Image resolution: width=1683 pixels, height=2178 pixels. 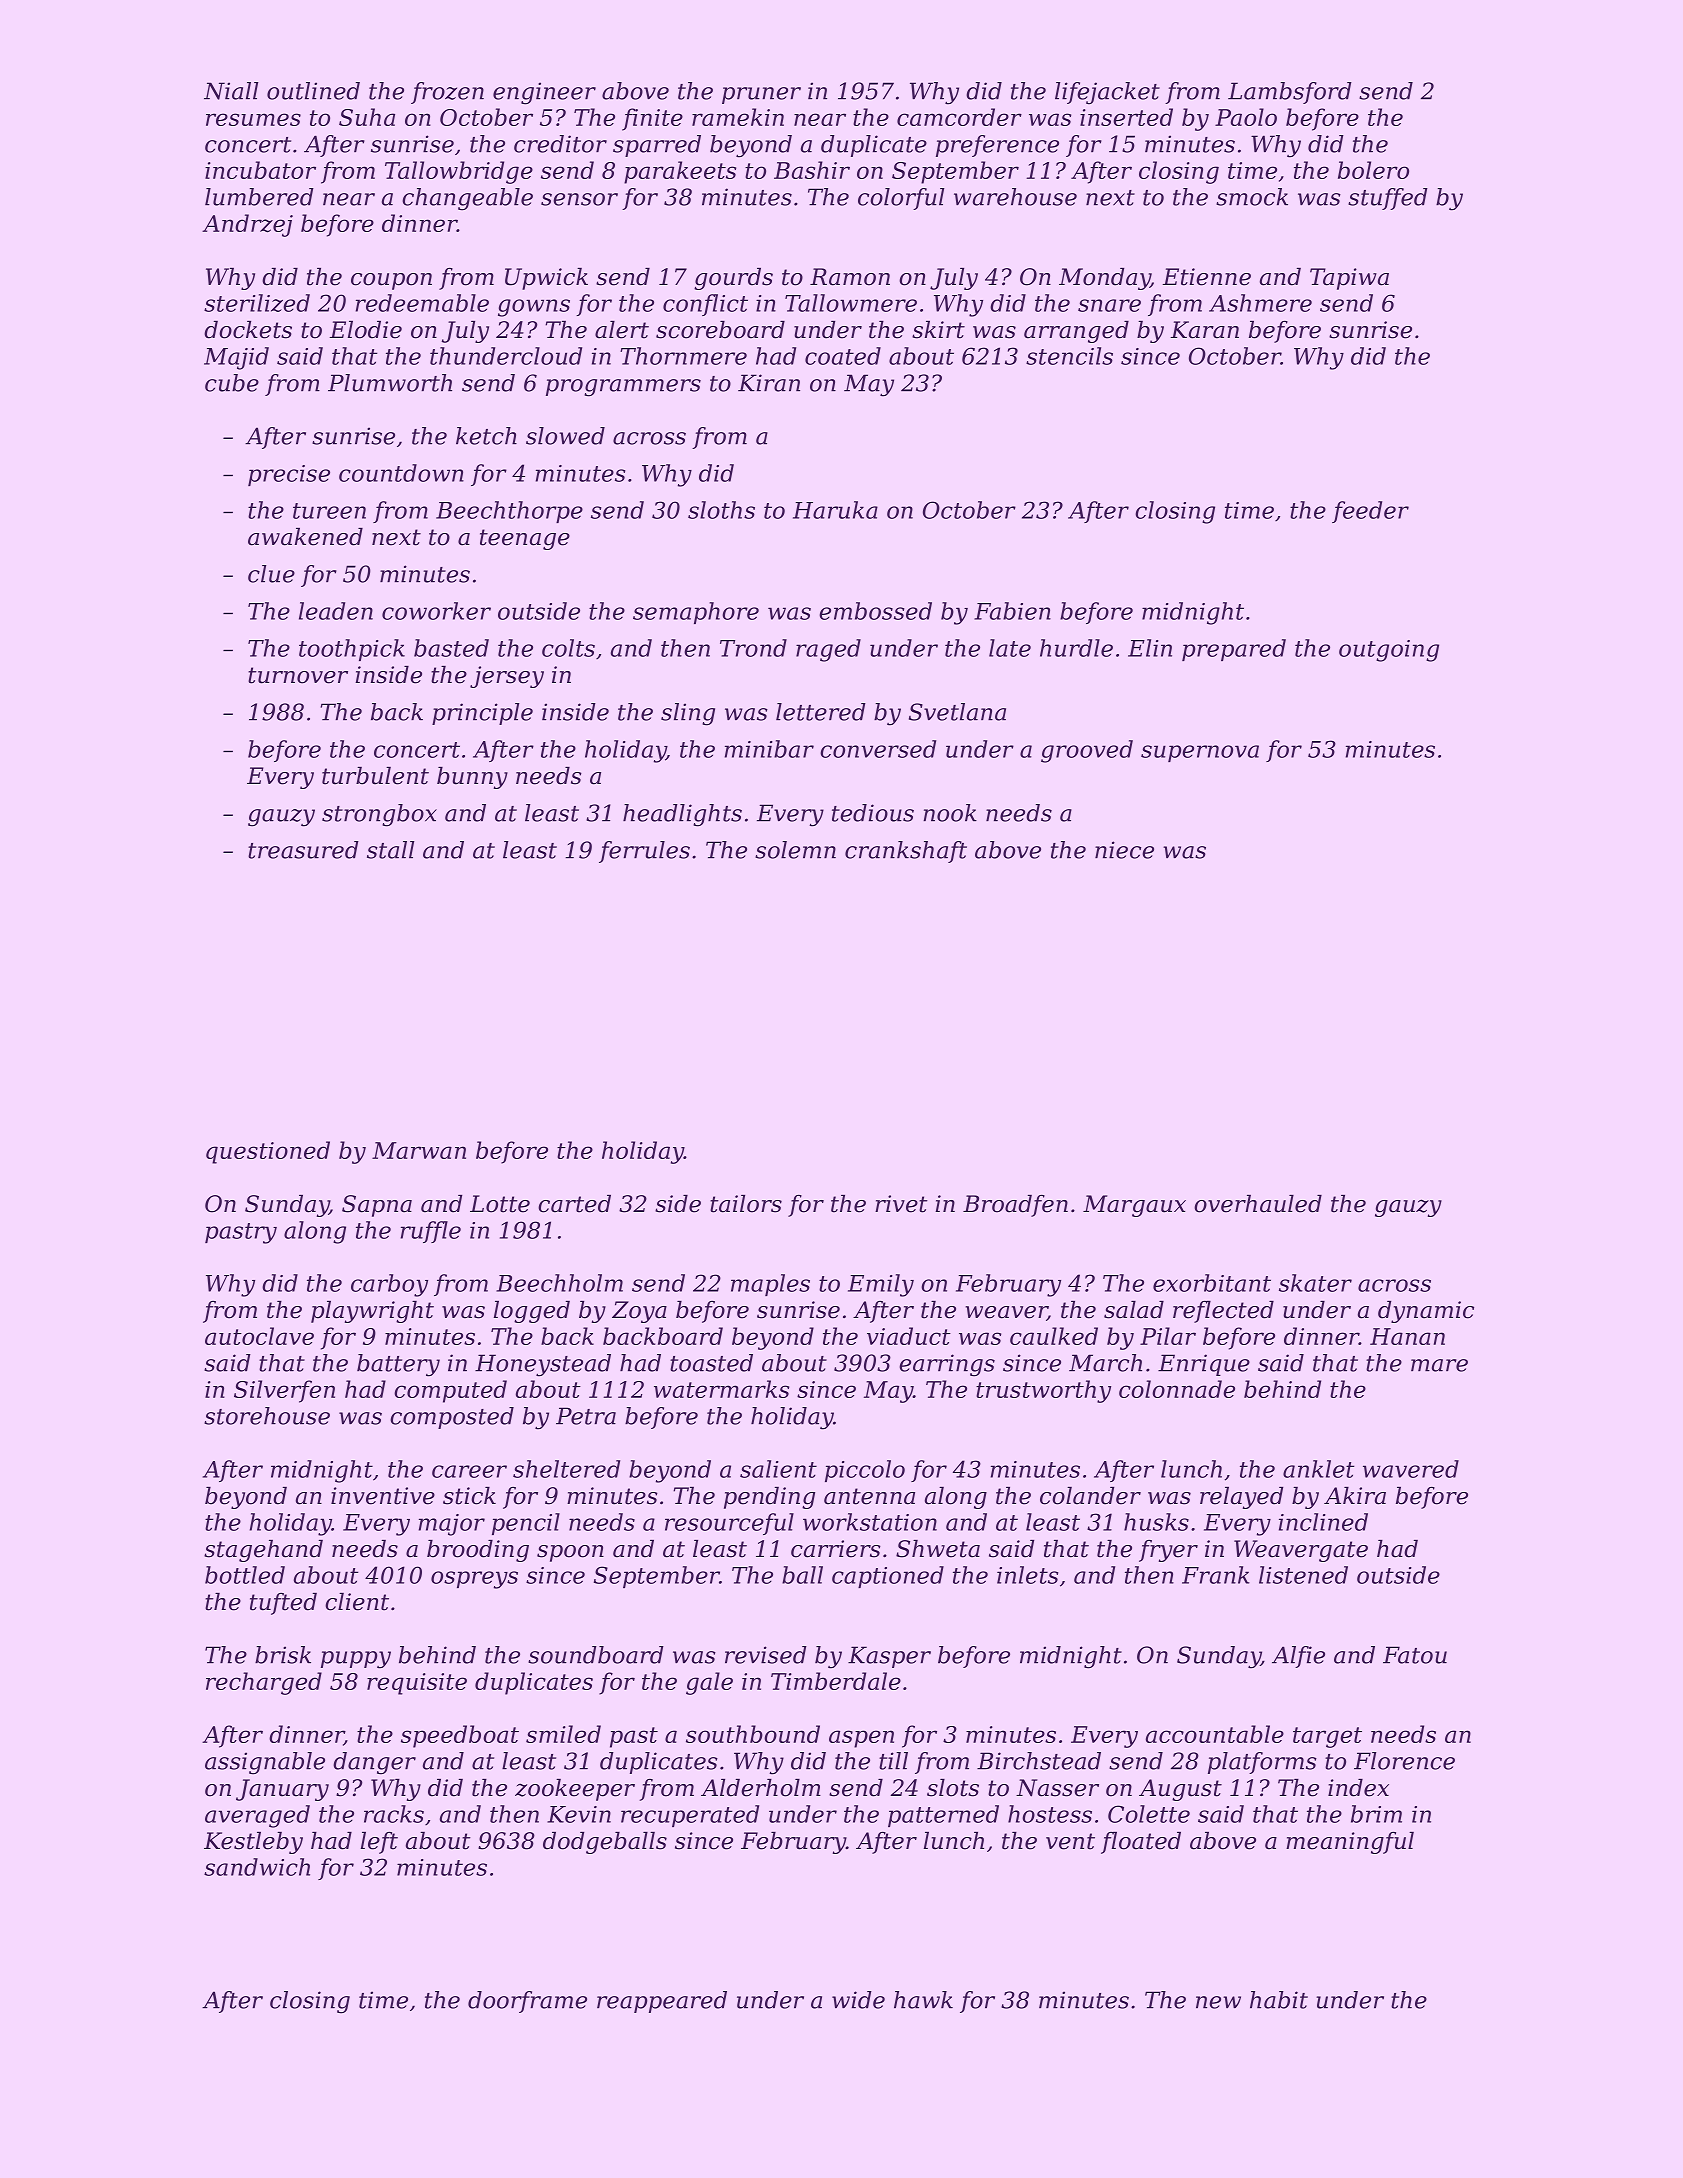 What do you see at coordinates (1389, 651) in the page?
I see `outgoing` at bounding box center [1389, 651].
